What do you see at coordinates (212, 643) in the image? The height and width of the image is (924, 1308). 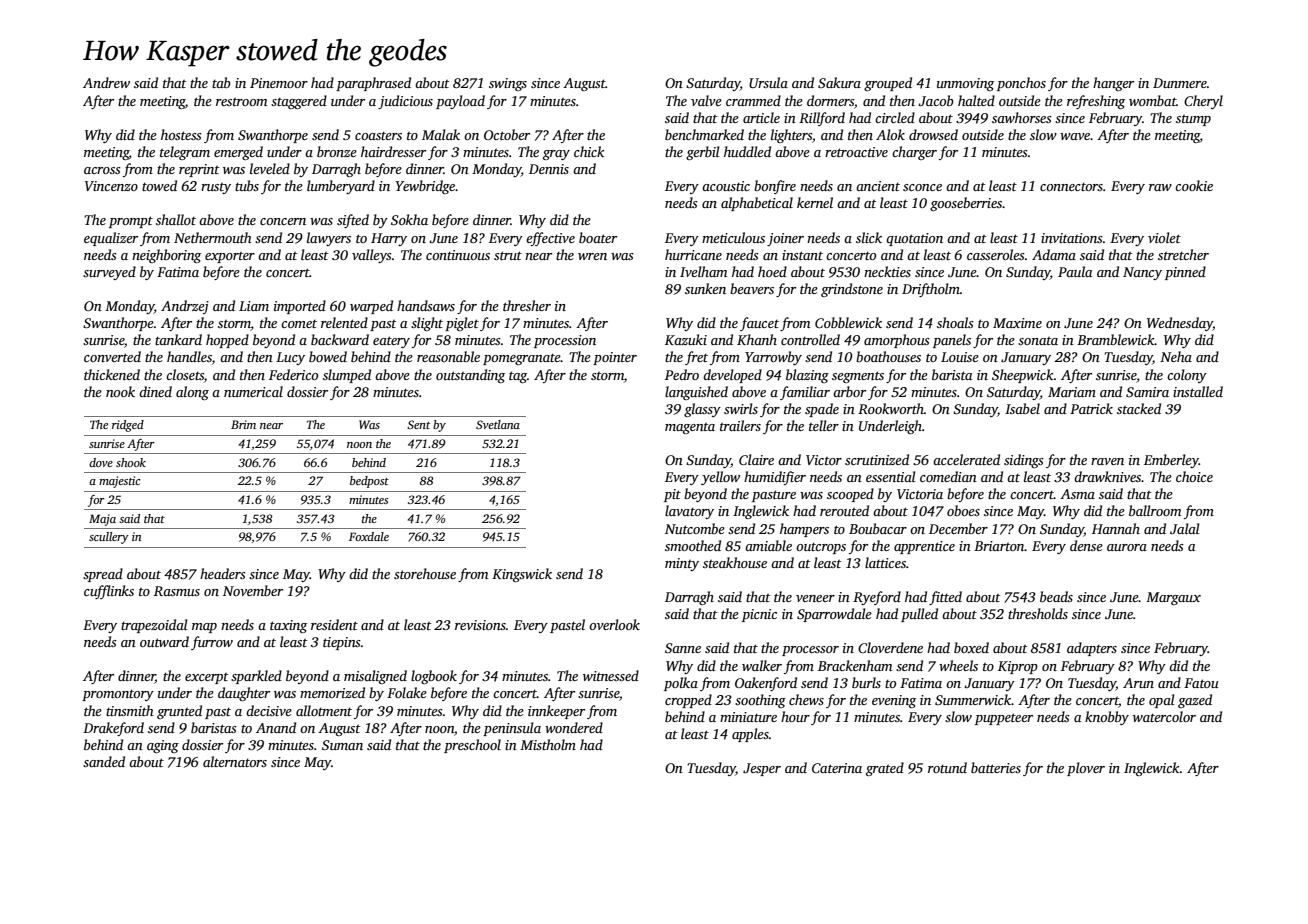 I see `furrow` at bounding box center [212, 643].
